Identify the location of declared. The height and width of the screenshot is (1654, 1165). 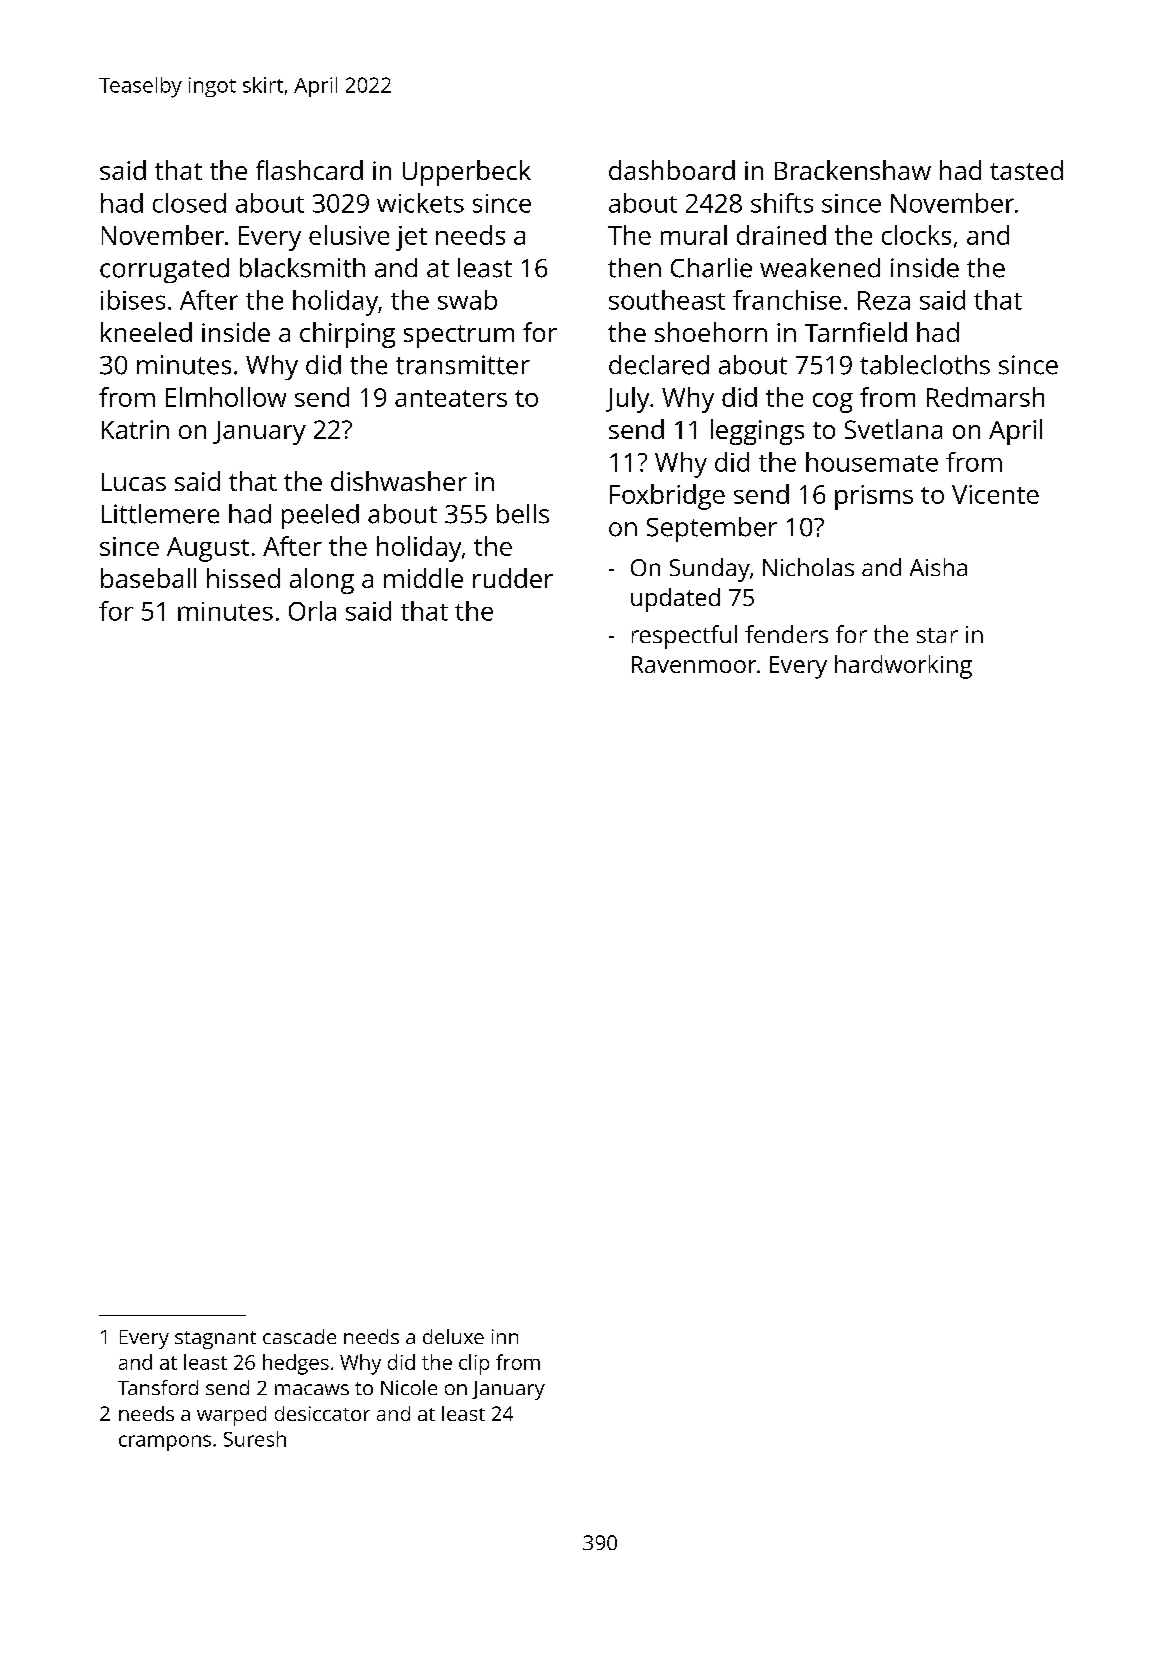
(659, 365).
